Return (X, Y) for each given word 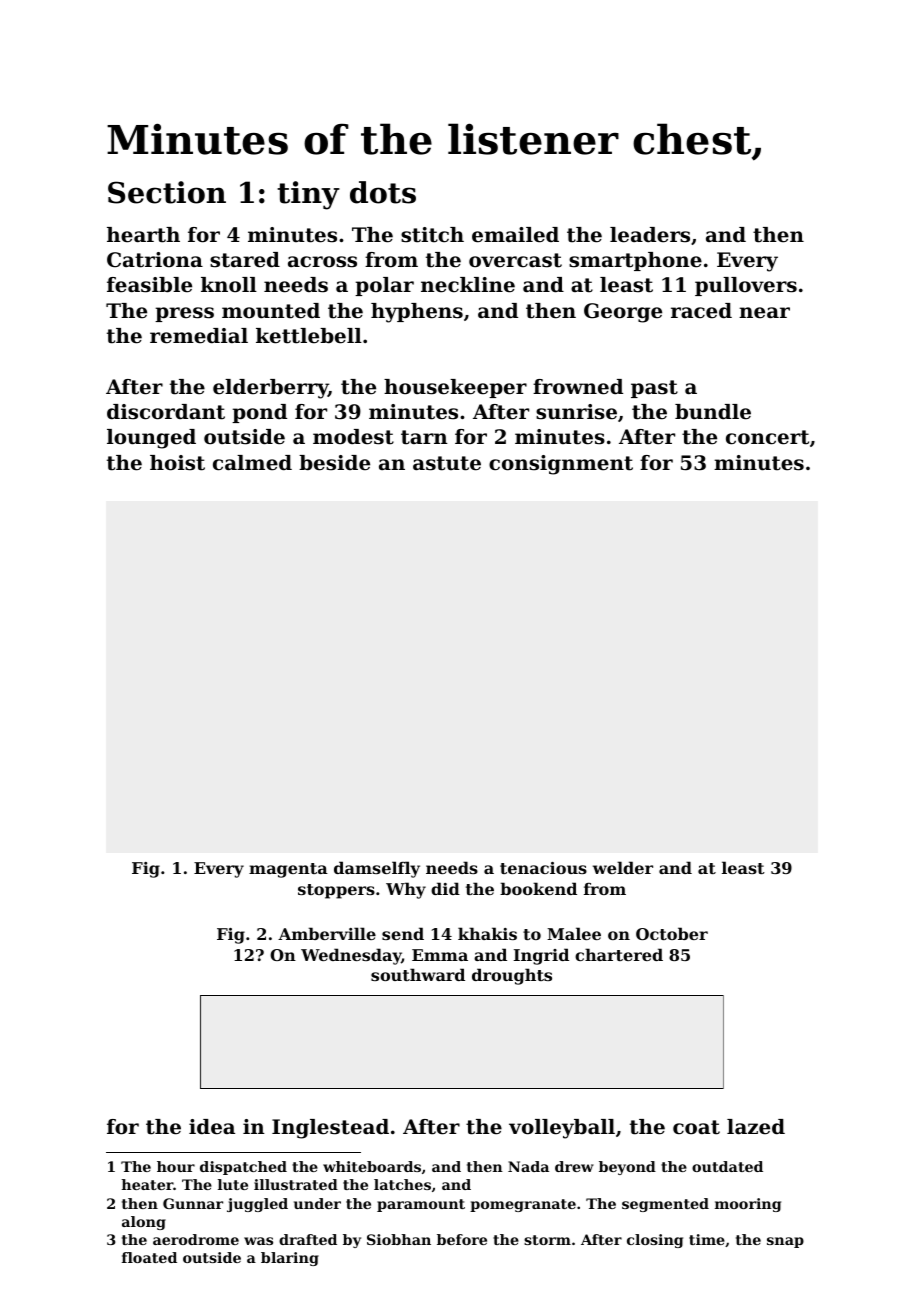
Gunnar (193, 1203)
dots (383, 192)
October (672, 933)
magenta (288, 870)
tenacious (543, 868)
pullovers (746, 286)
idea (212, 1127)
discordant (166, 412)
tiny (308, 195)
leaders (650, 235)
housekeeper (455, 388)
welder (623, 867)
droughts (512, 976)
